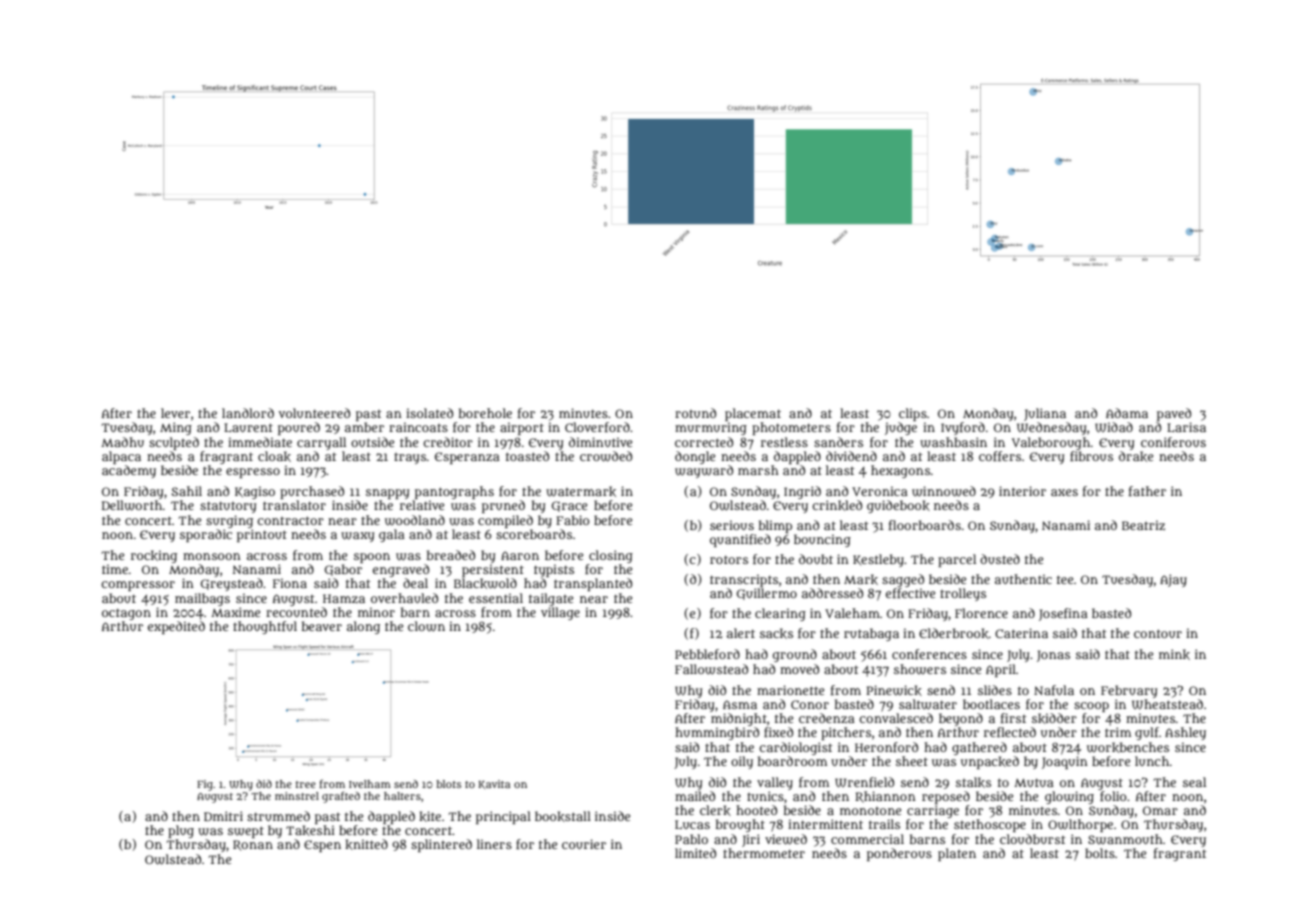 The image size is (1308, 924). I want to click on Fabio, so click(572, 520).
